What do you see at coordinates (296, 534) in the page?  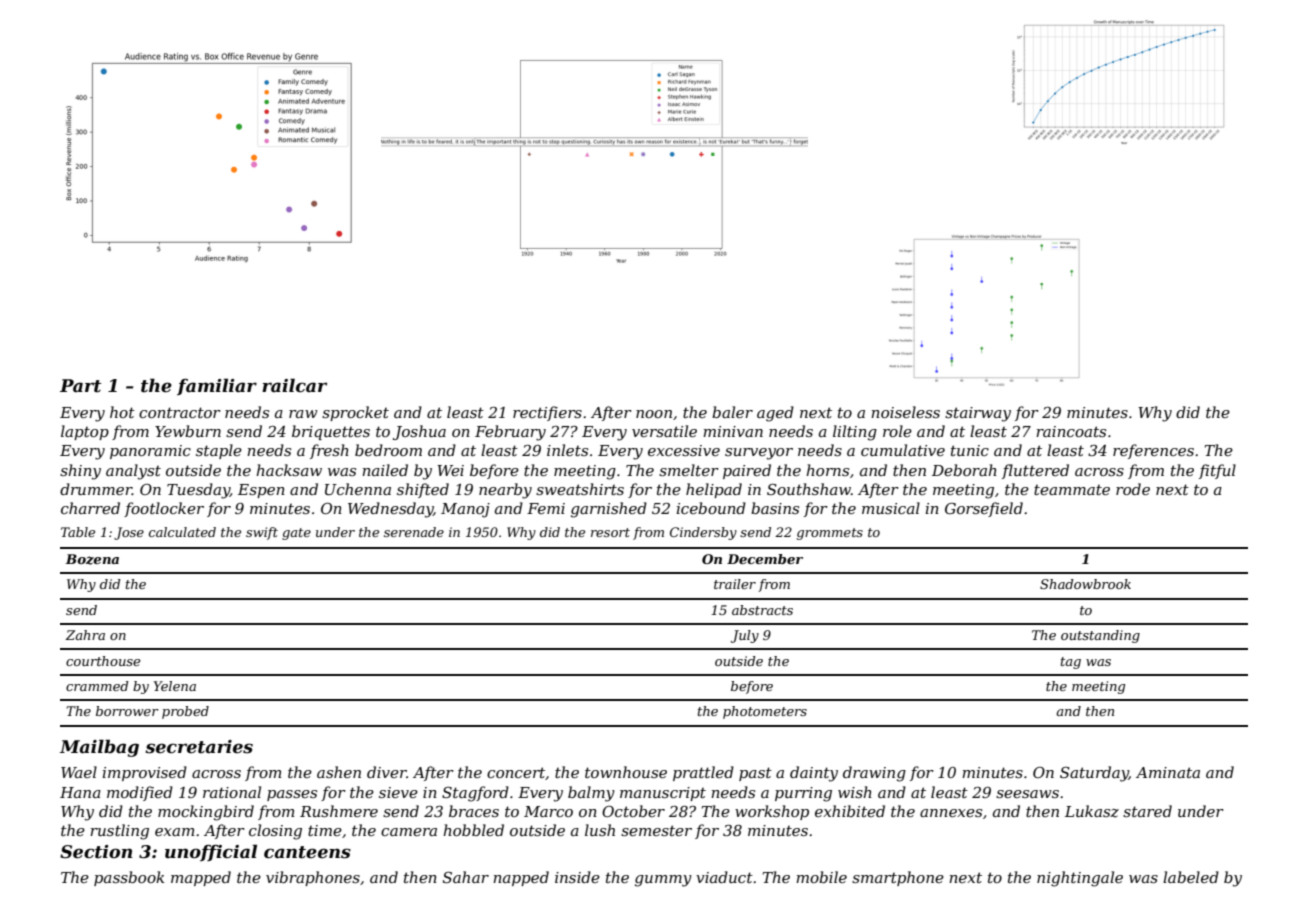 I see `gate` at bounding box center [296, 534].
